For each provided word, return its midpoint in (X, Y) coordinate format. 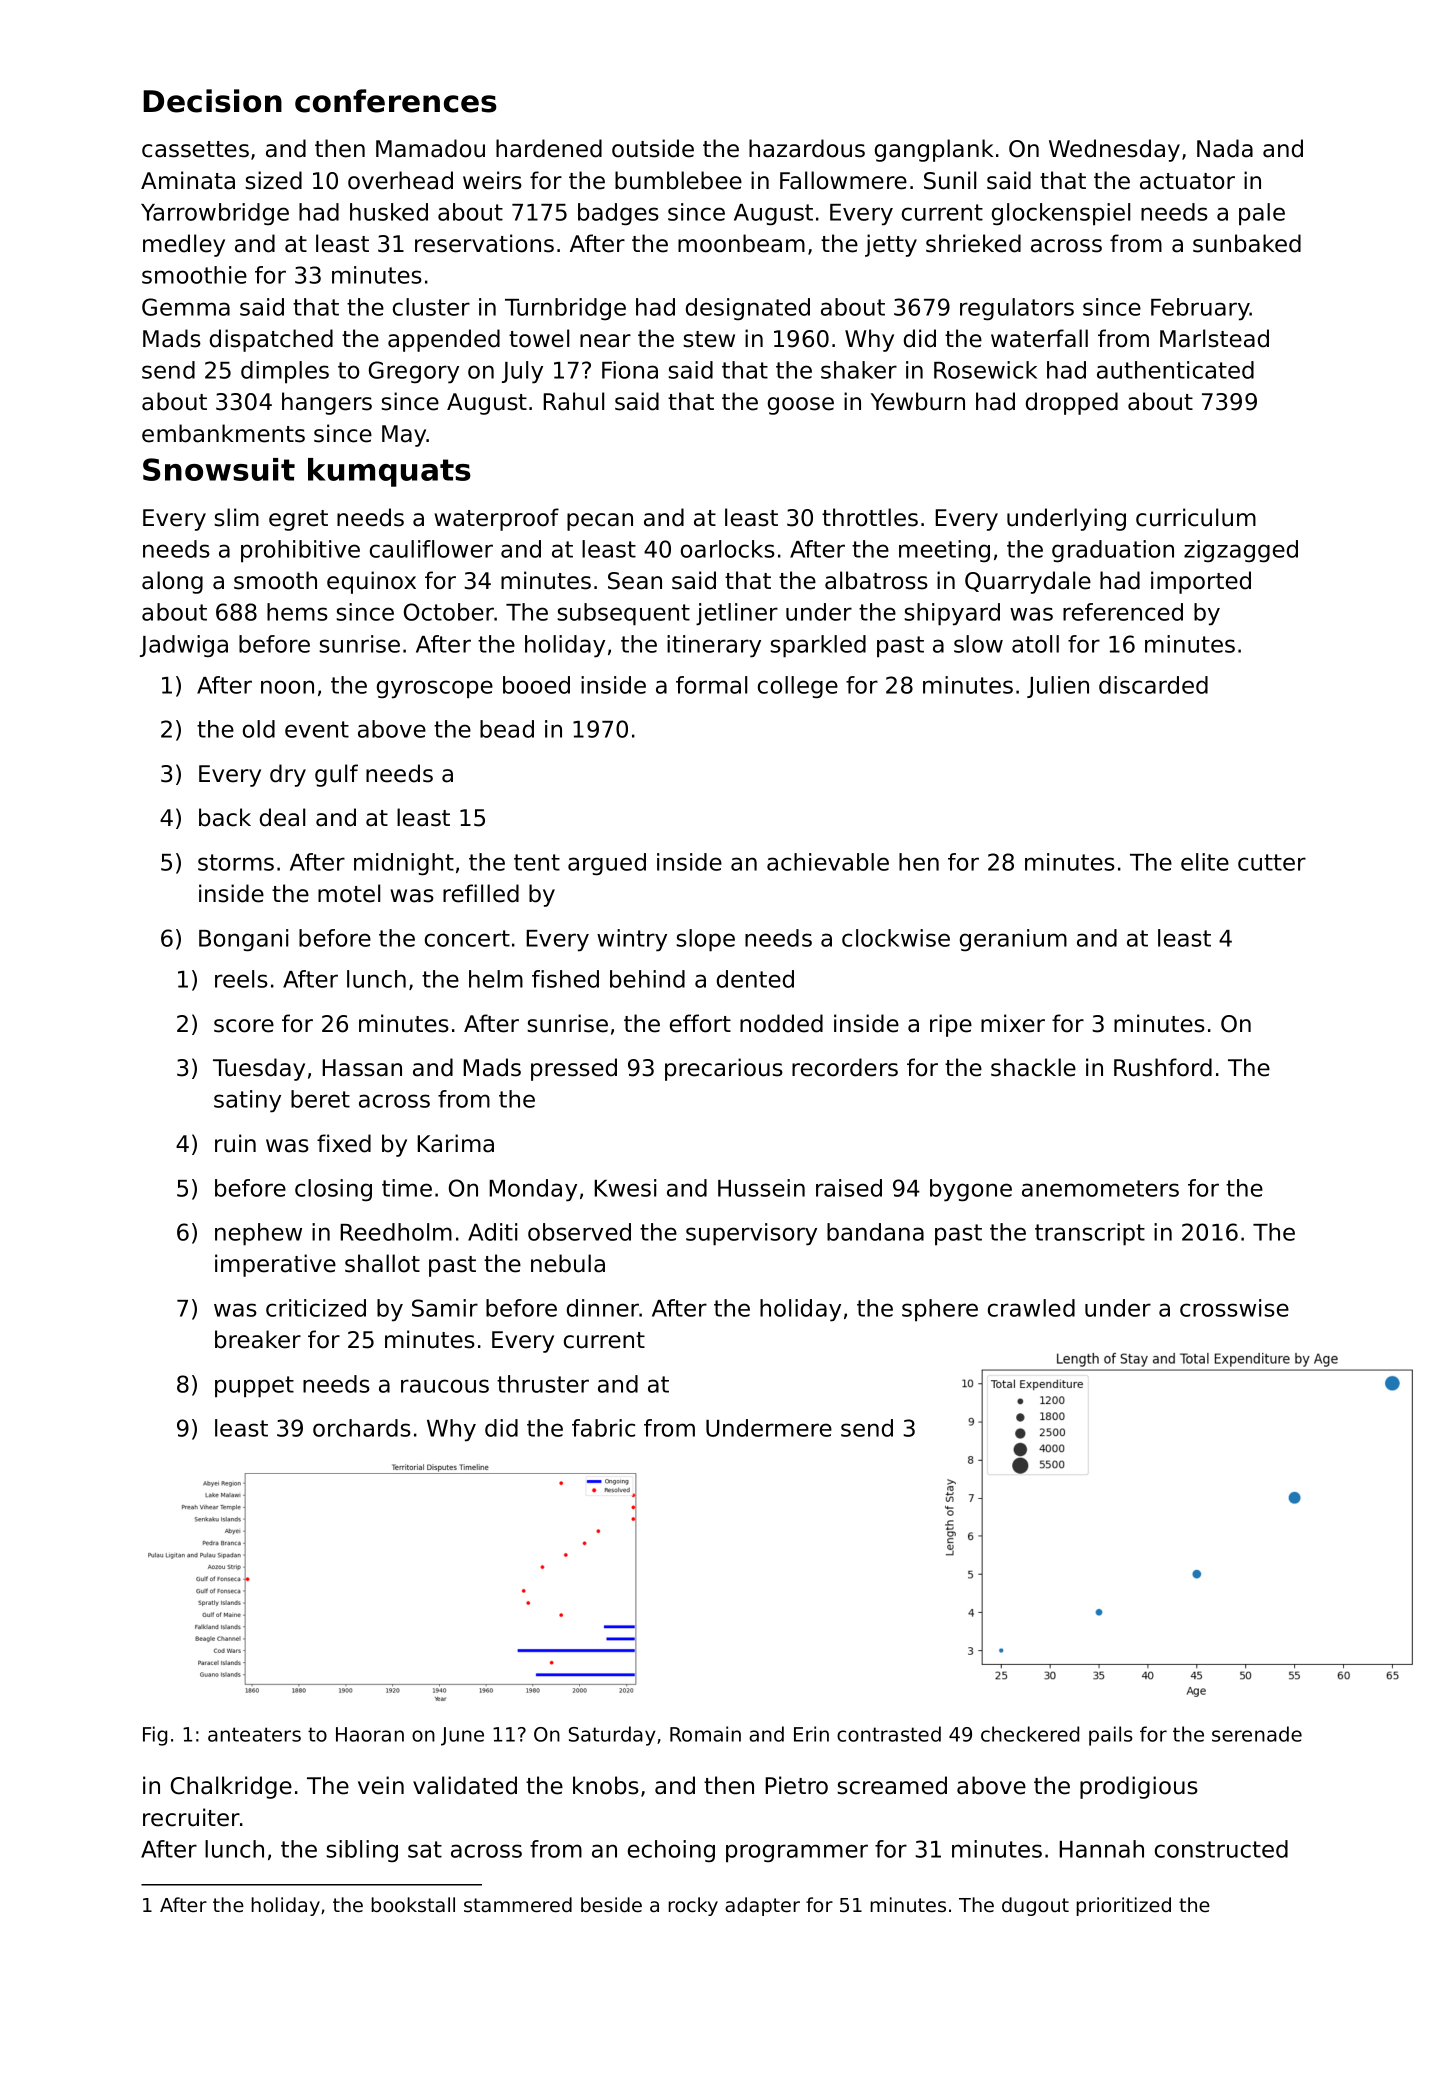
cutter (1272, 862)
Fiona (630, 370)
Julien (1058, 687)
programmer (797, 1853)
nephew (258, 1234)
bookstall (413, 1905)
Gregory (414, 372)
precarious (724, 1069)
